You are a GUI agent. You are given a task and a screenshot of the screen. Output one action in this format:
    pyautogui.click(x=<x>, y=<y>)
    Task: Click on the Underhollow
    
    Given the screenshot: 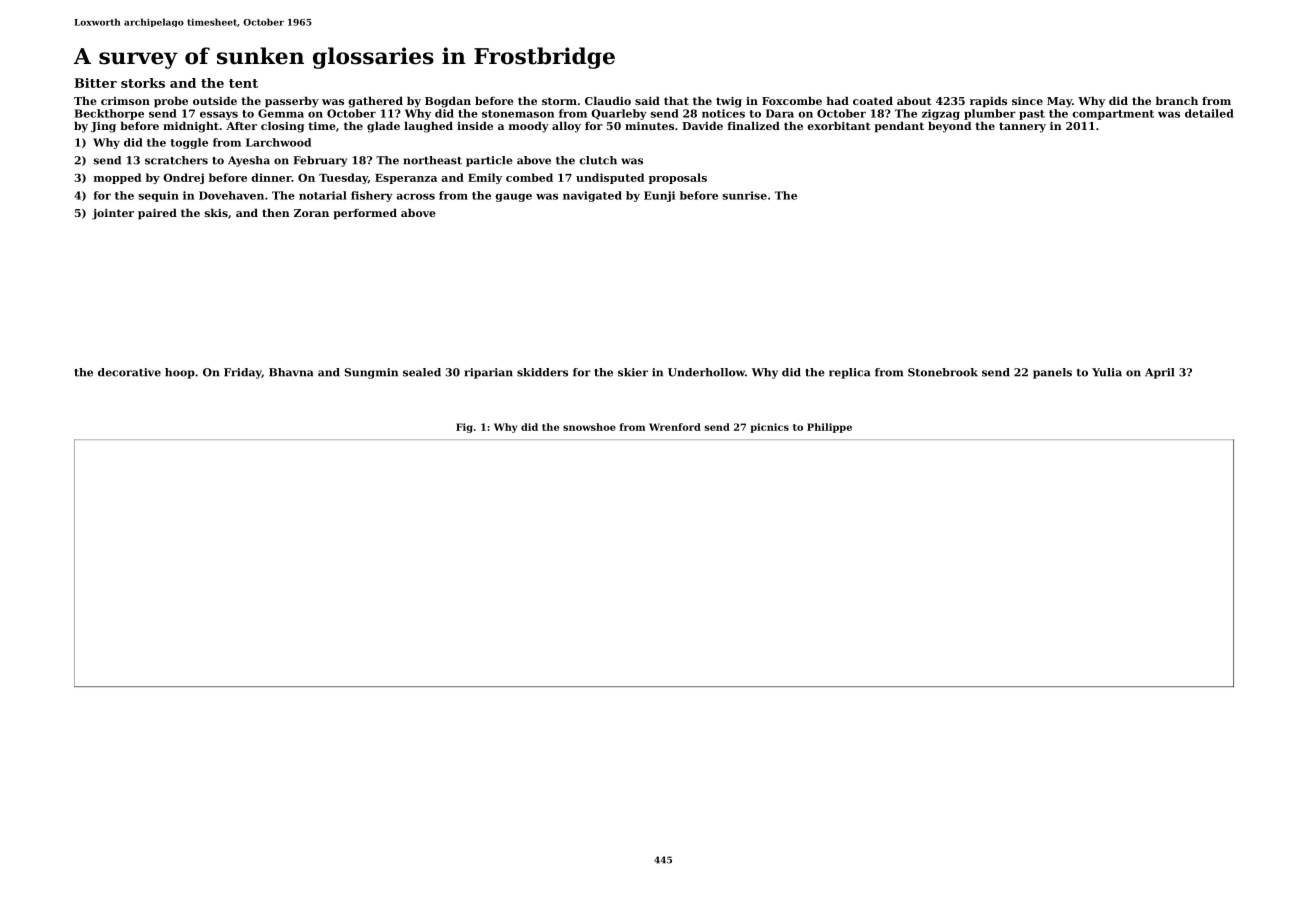 What is the action you would take?
    pyautogui.click(x=706, y=372)
